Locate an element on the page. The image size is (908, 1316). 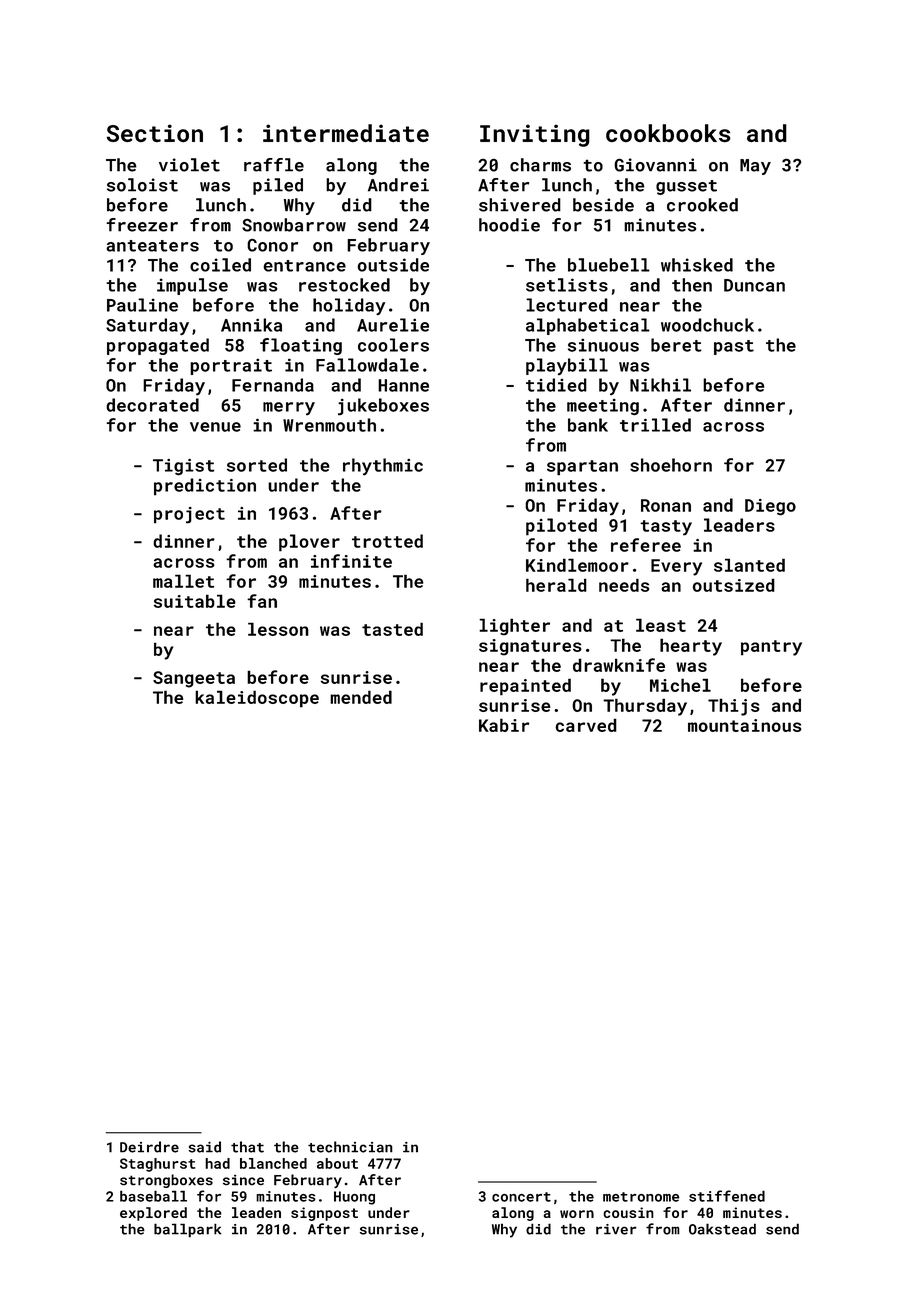
cousin is located at coordinates (628, 1212).
